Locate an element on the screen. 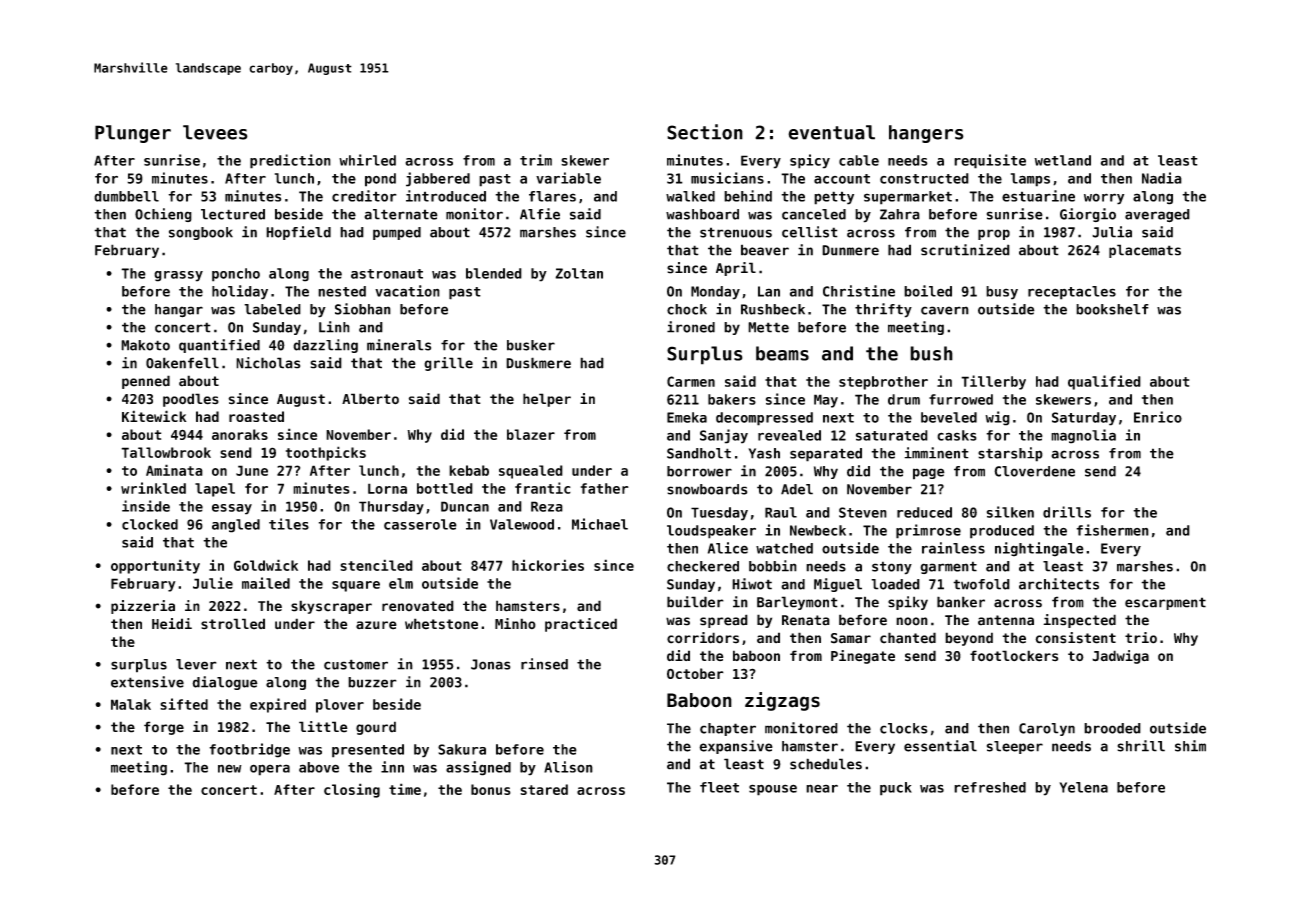 The height and width of the screenshot is (924, 1308). mailed is located at coordinates (266, 583).
